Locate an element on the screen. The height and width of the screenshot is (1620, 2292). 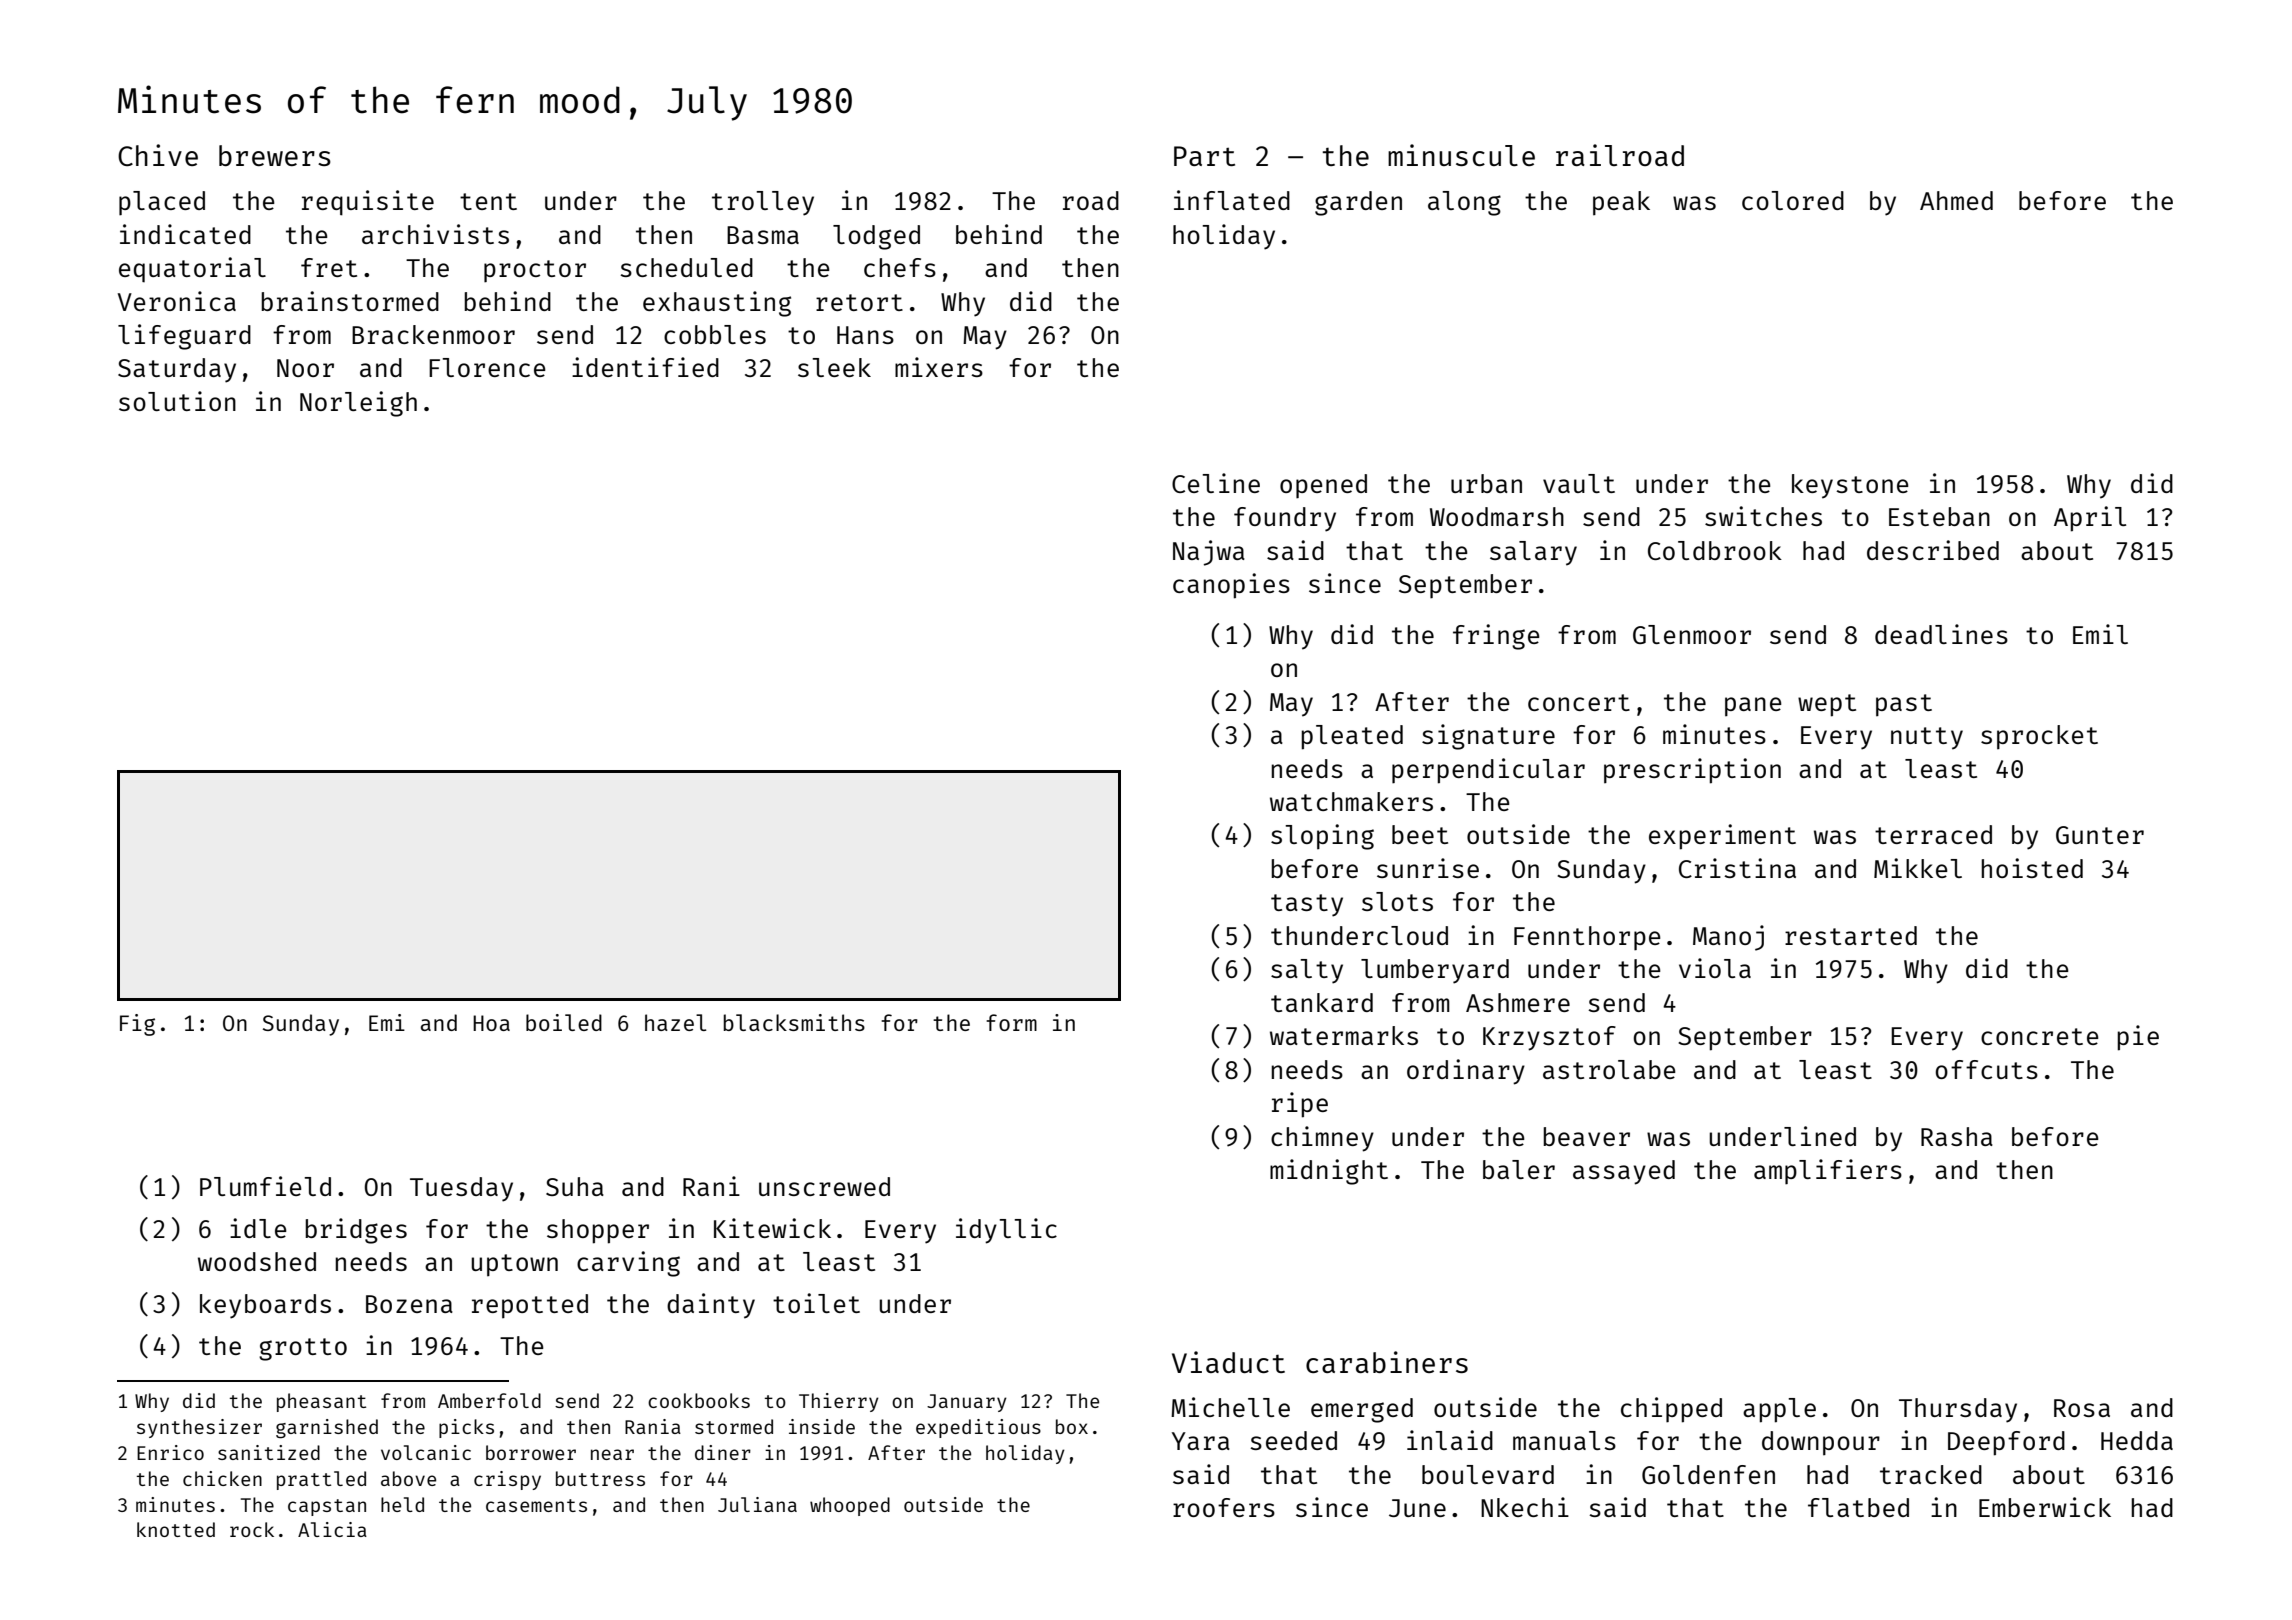
carabiners is located at coordinates (1387, 1362).
